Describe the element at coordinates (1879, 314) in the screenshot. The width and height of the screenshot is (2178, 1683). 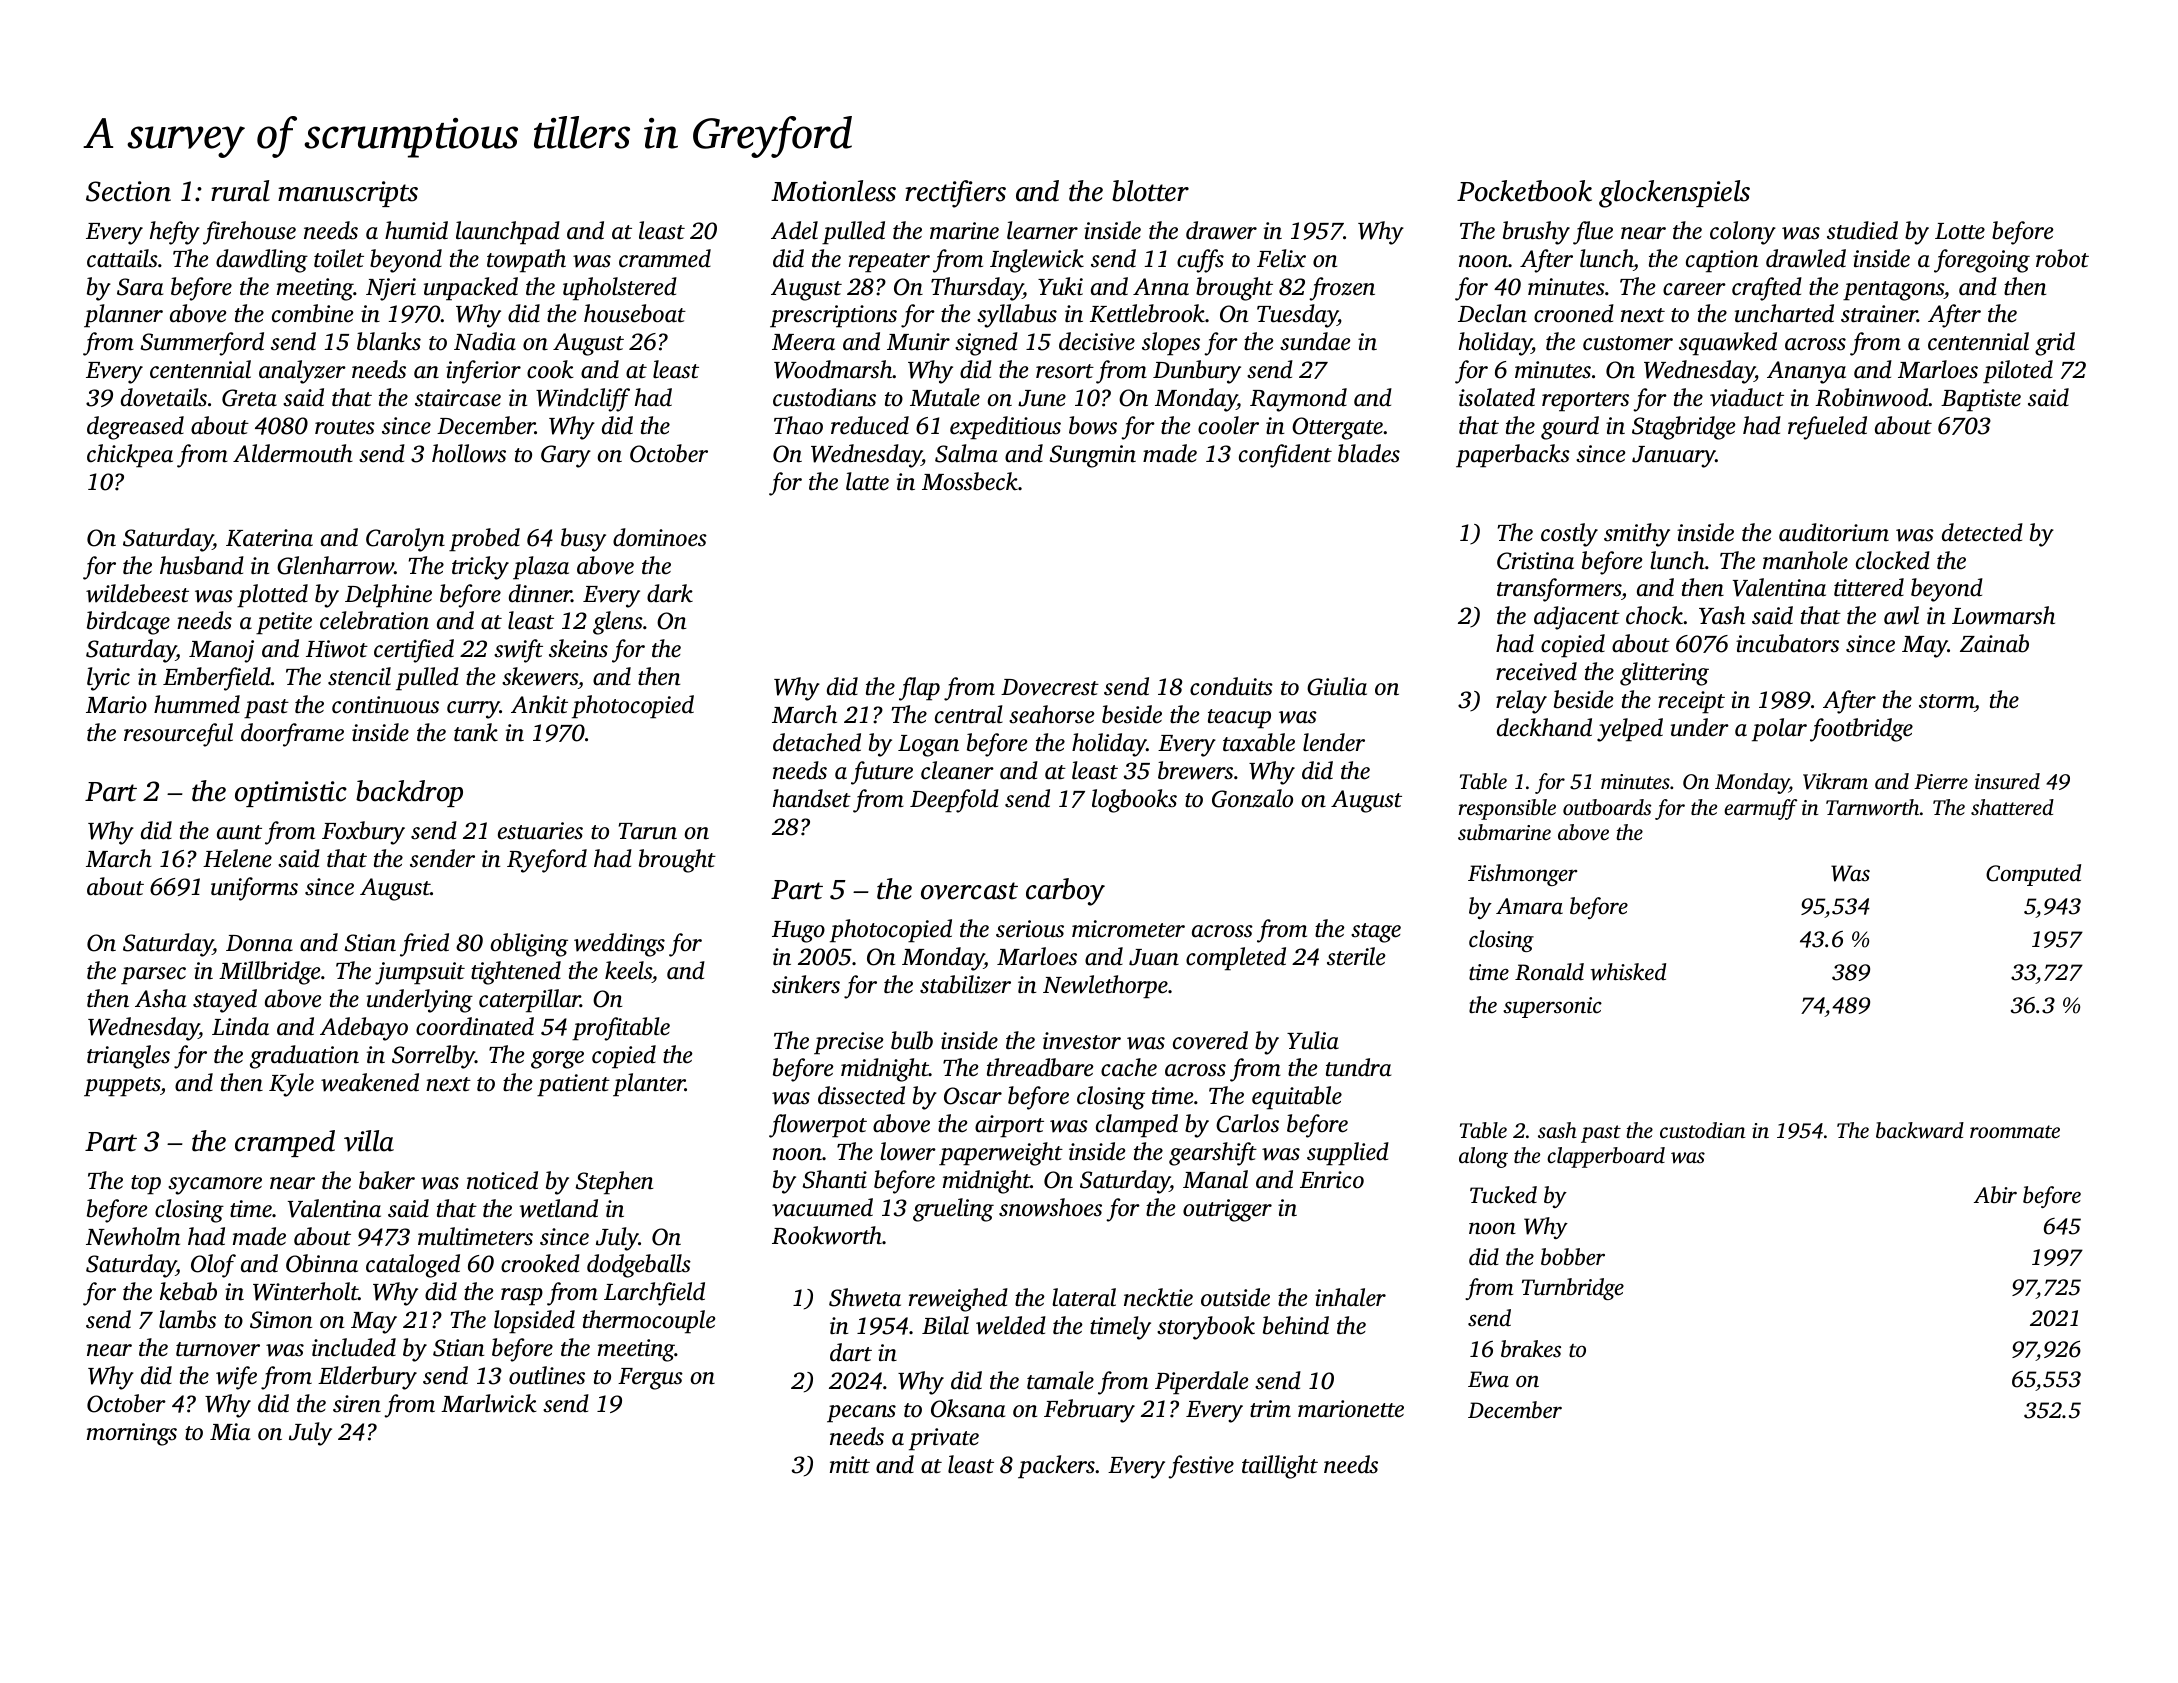
I see `strainer` at that location.
